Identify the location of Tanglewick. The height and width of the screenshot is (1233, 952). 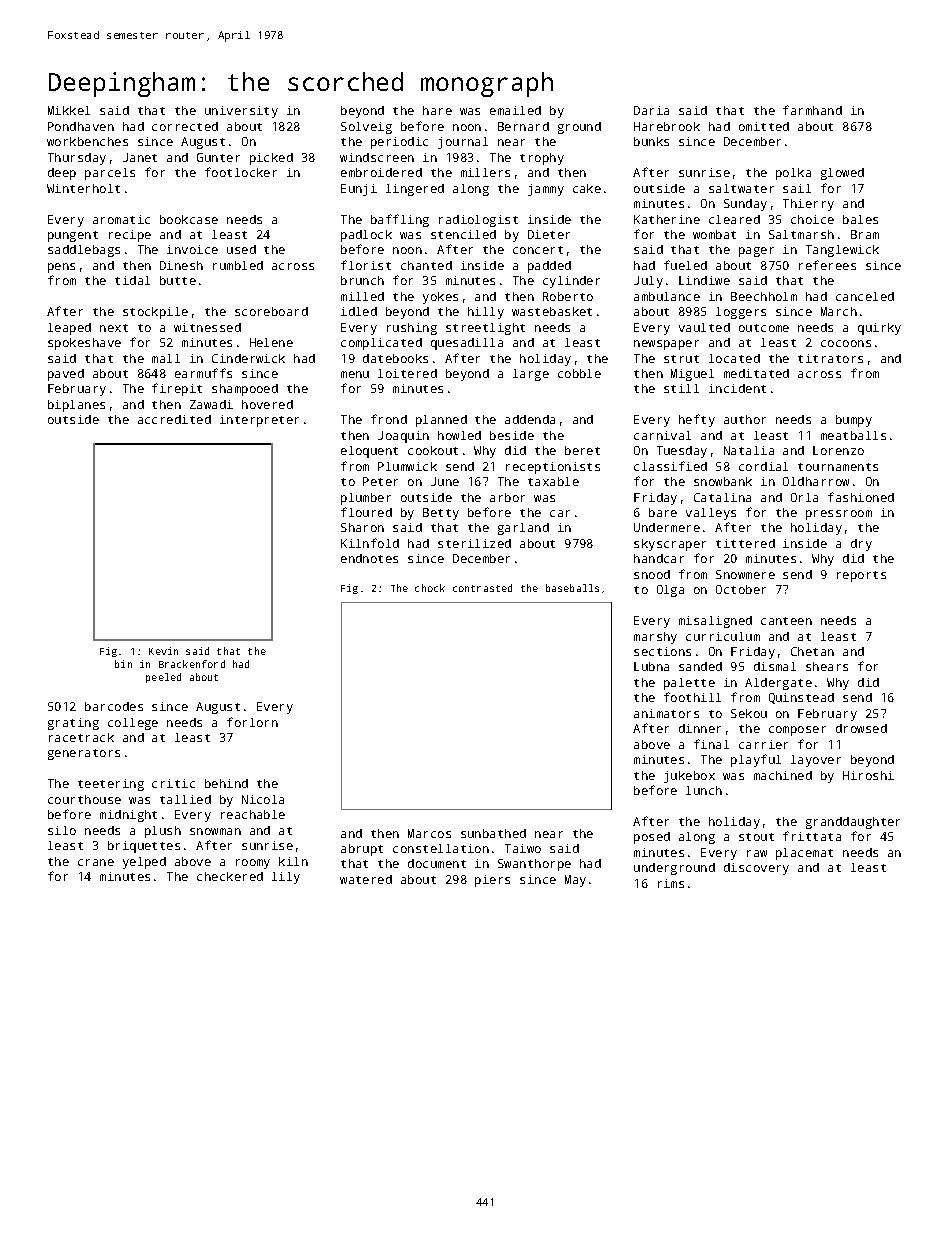
(842, 251).
